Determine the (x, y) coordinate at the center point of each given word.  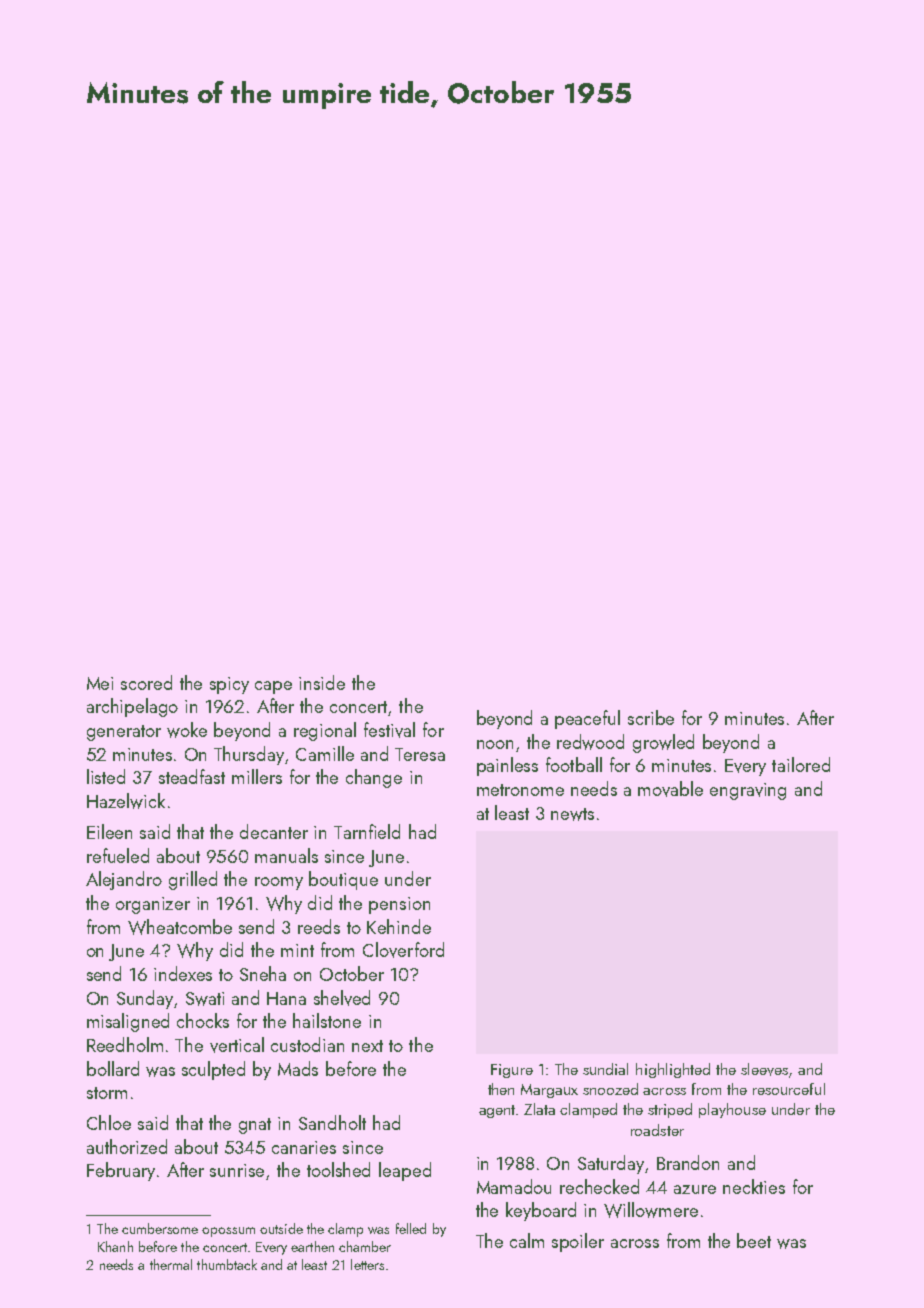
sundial (605, 1069)
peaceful (587, 719)
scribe (651, 717)
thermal (171, 1264)
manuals (286, 855)
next (367, 1046)
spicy (229, 685)
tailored (801, 764)
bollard (113, 1068)
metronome (520, 790)
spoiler (578, 1242)
